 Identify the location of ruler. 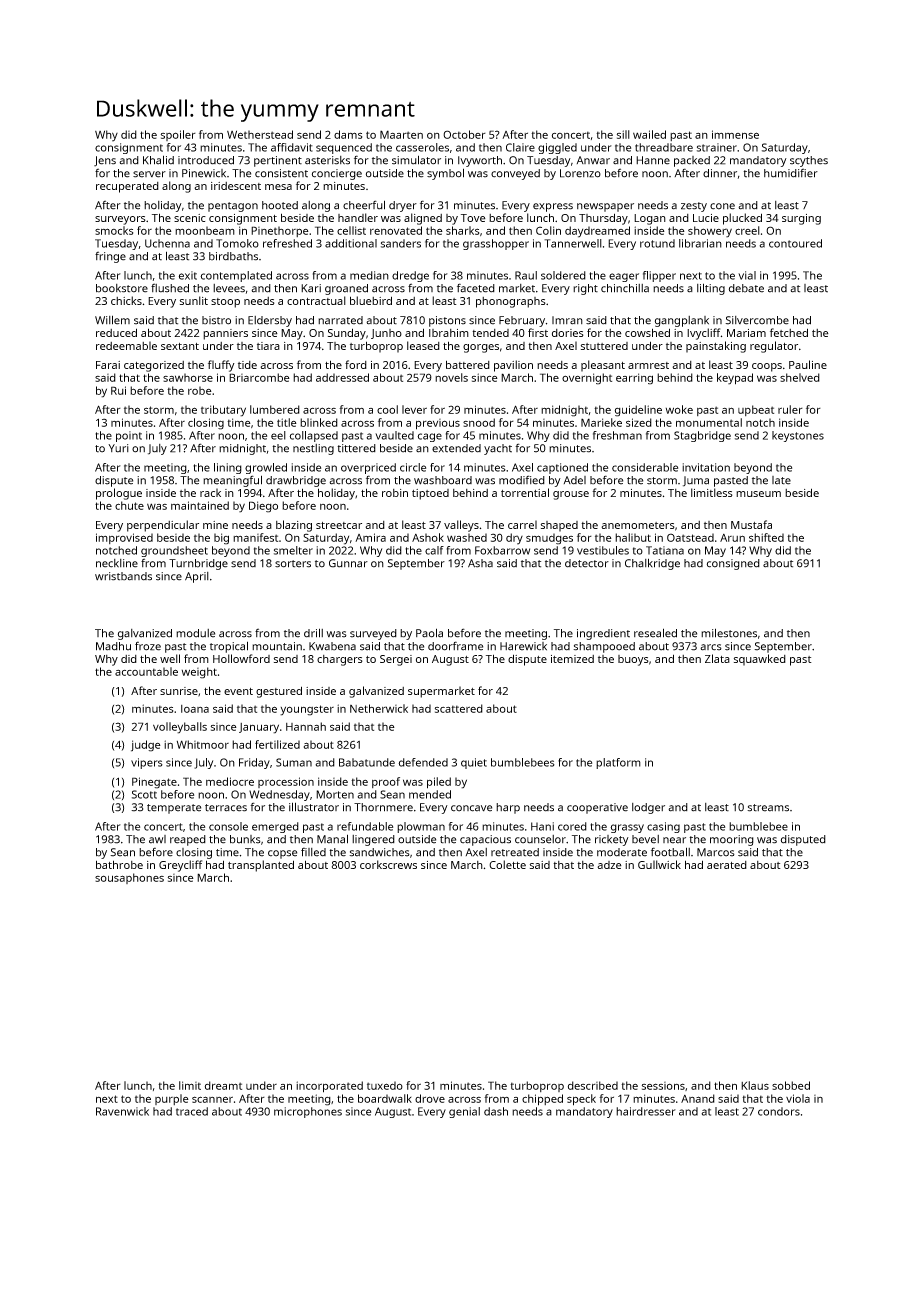
(790, 409).
